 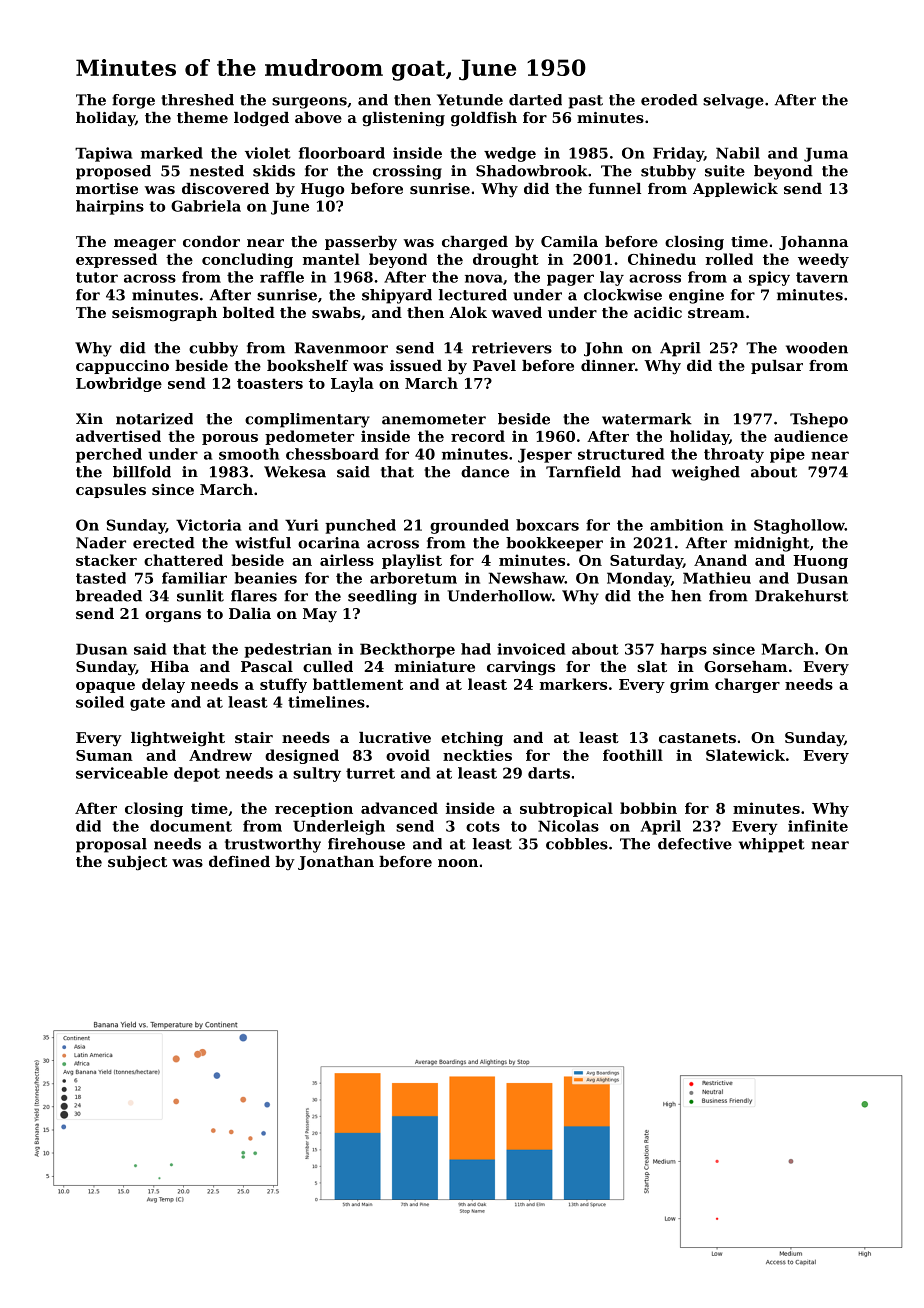 I want to click on forge, so click(x=133, y=101).
